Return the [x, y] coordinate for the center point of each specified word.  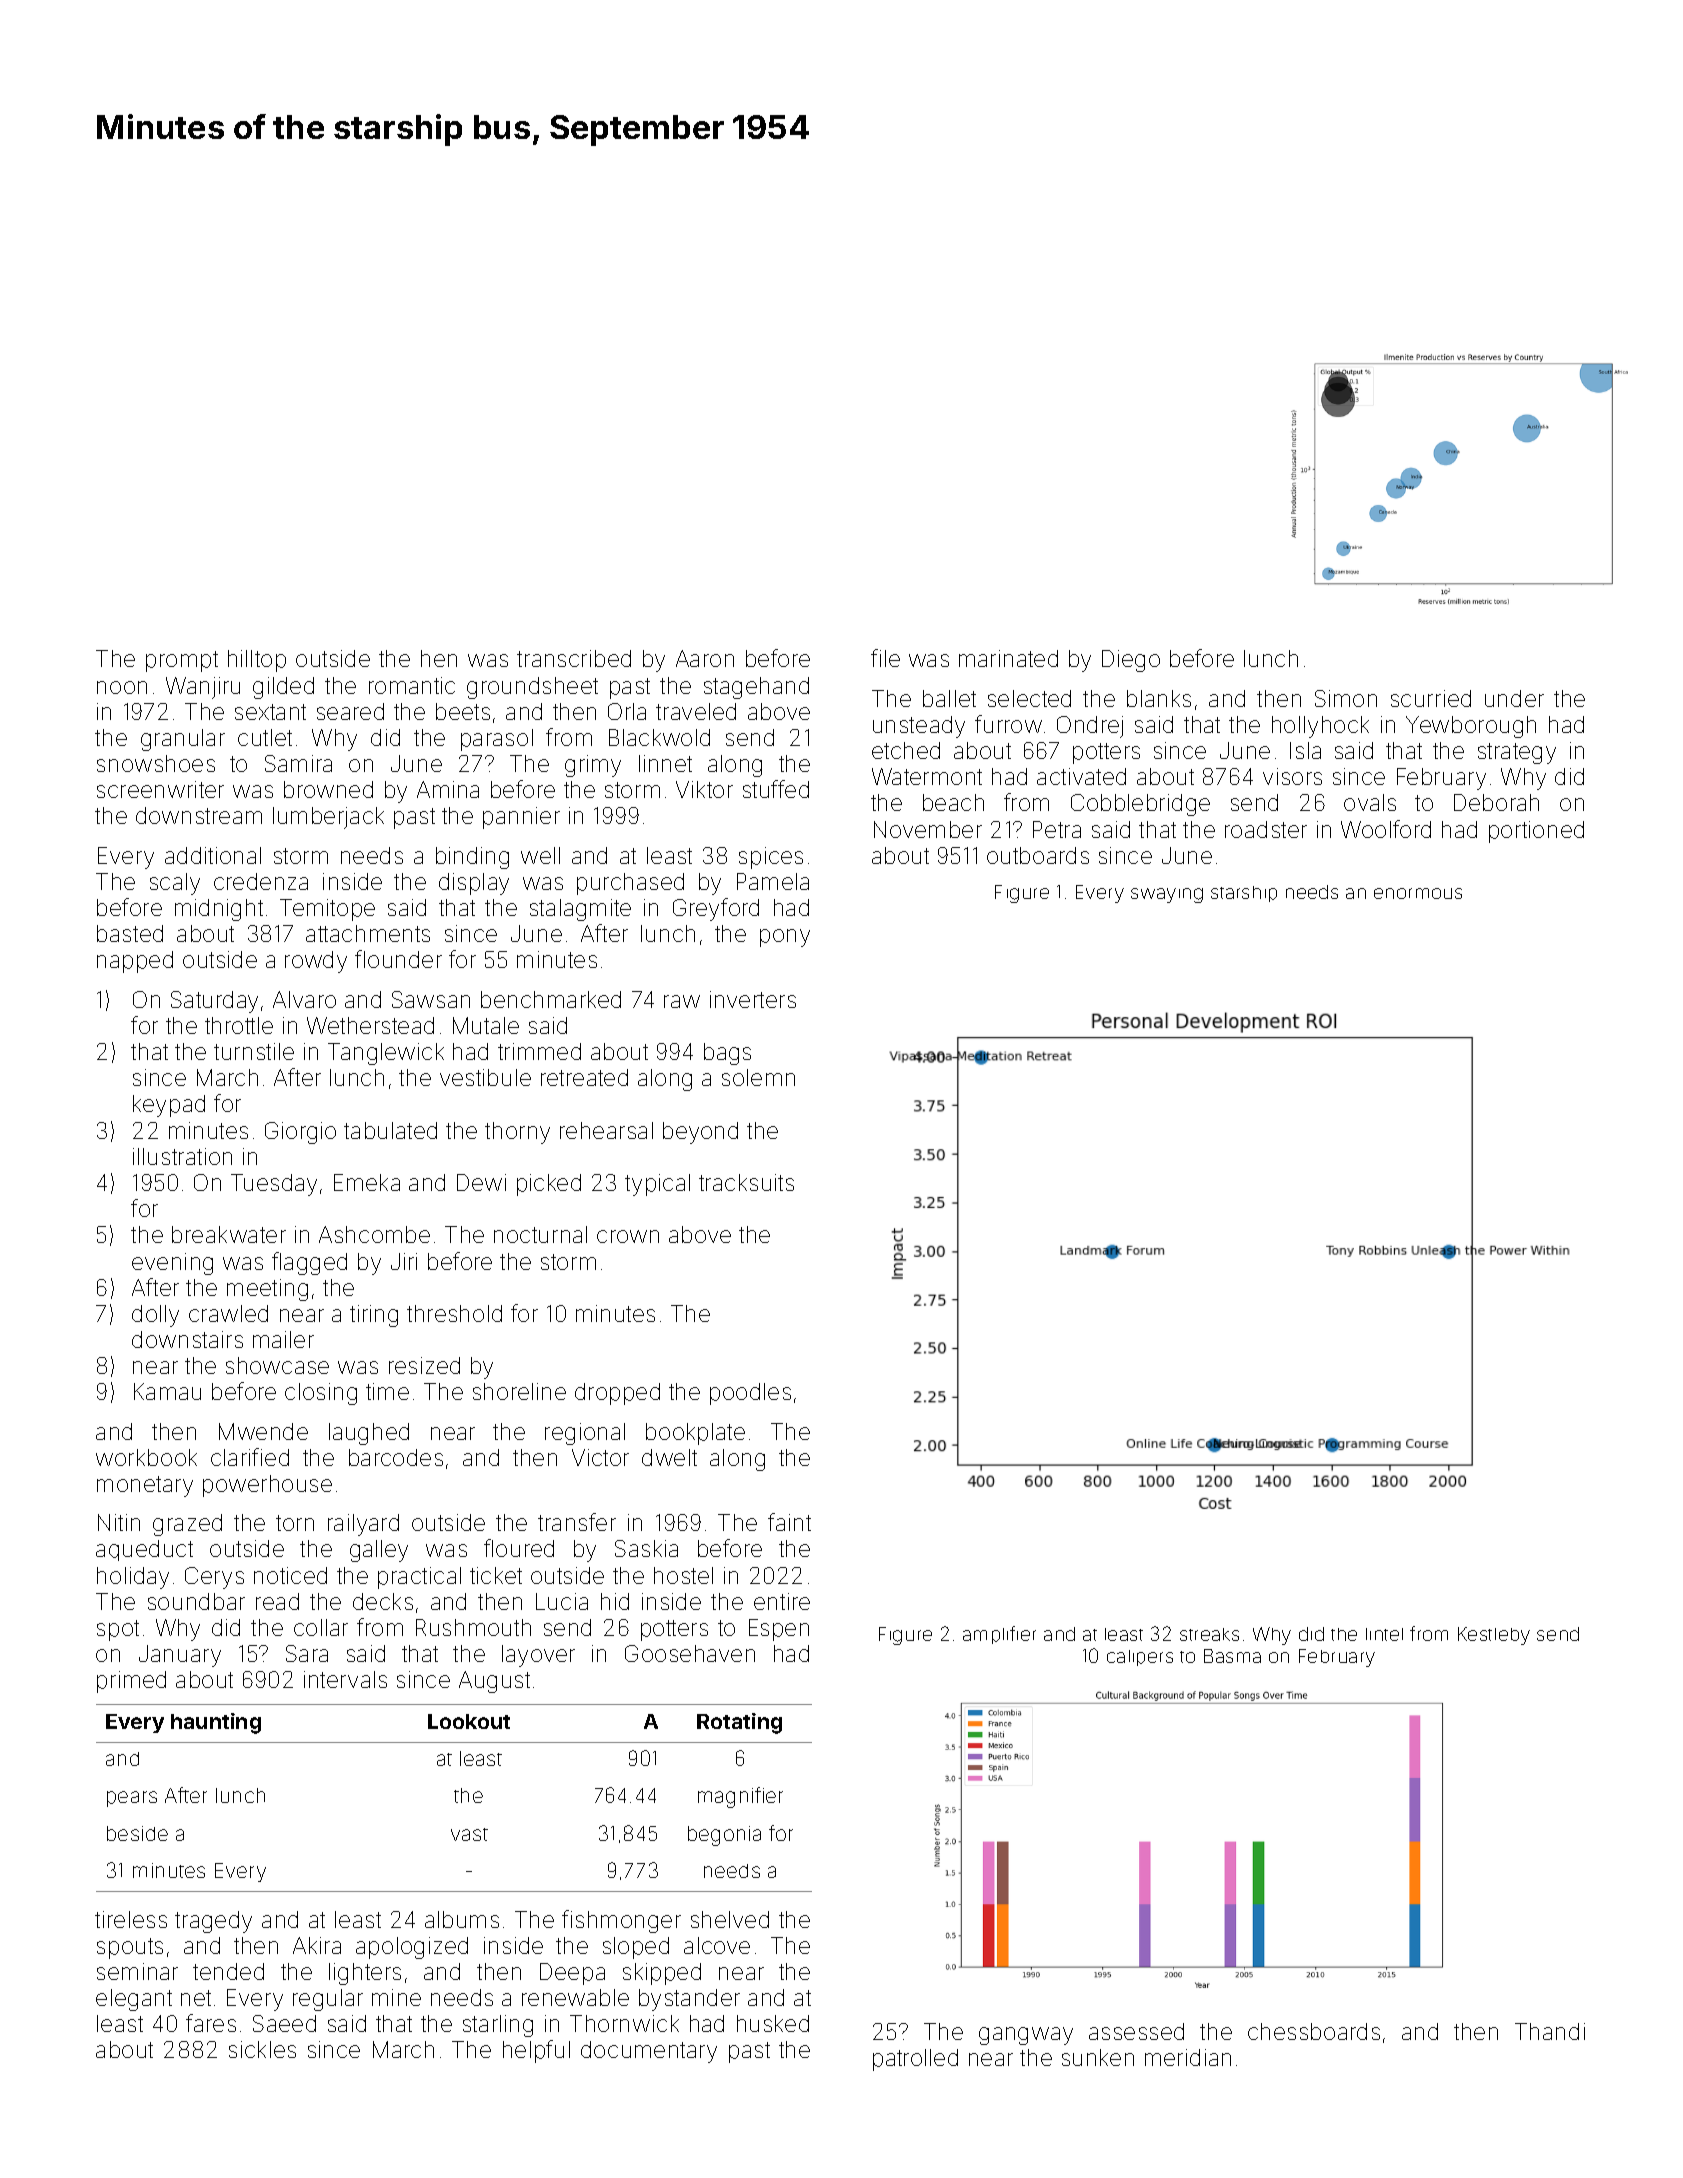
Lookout [469, 1721]
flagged [309, 1263]
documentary [649, 2052]
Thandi [1550, 2031]
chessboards [1314, 2031]
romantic [412, 685]
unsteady [919, 727]
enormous [1418, 893]
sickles [262, 2049]
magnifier [740, 1797]
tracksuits [746, 1182]
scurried [1431, 698]
